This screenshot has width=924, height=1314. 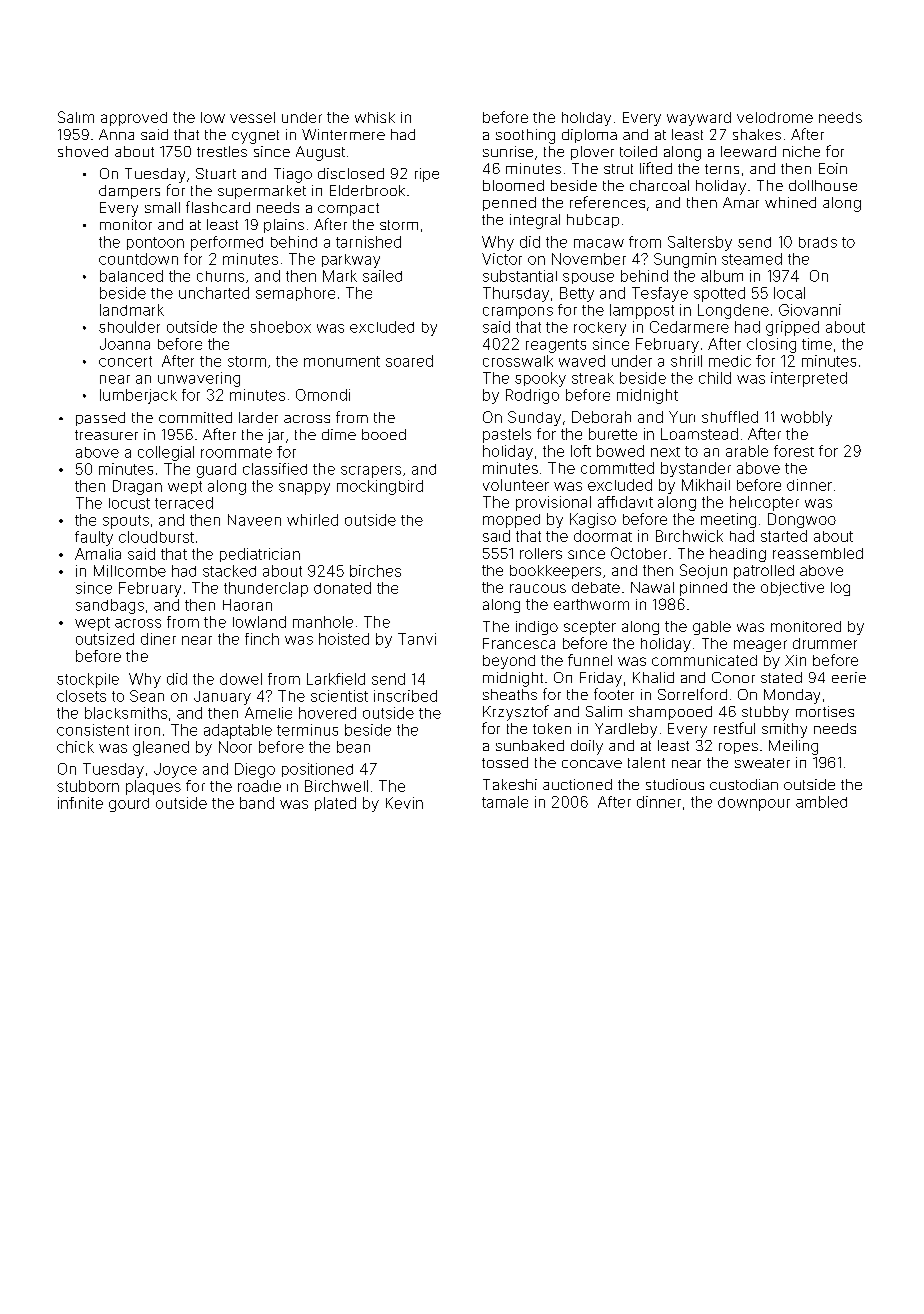 What do you see at coordinates (538, 588) in the screenshot?
I see `raucous` at bounding box center [538, 588].
